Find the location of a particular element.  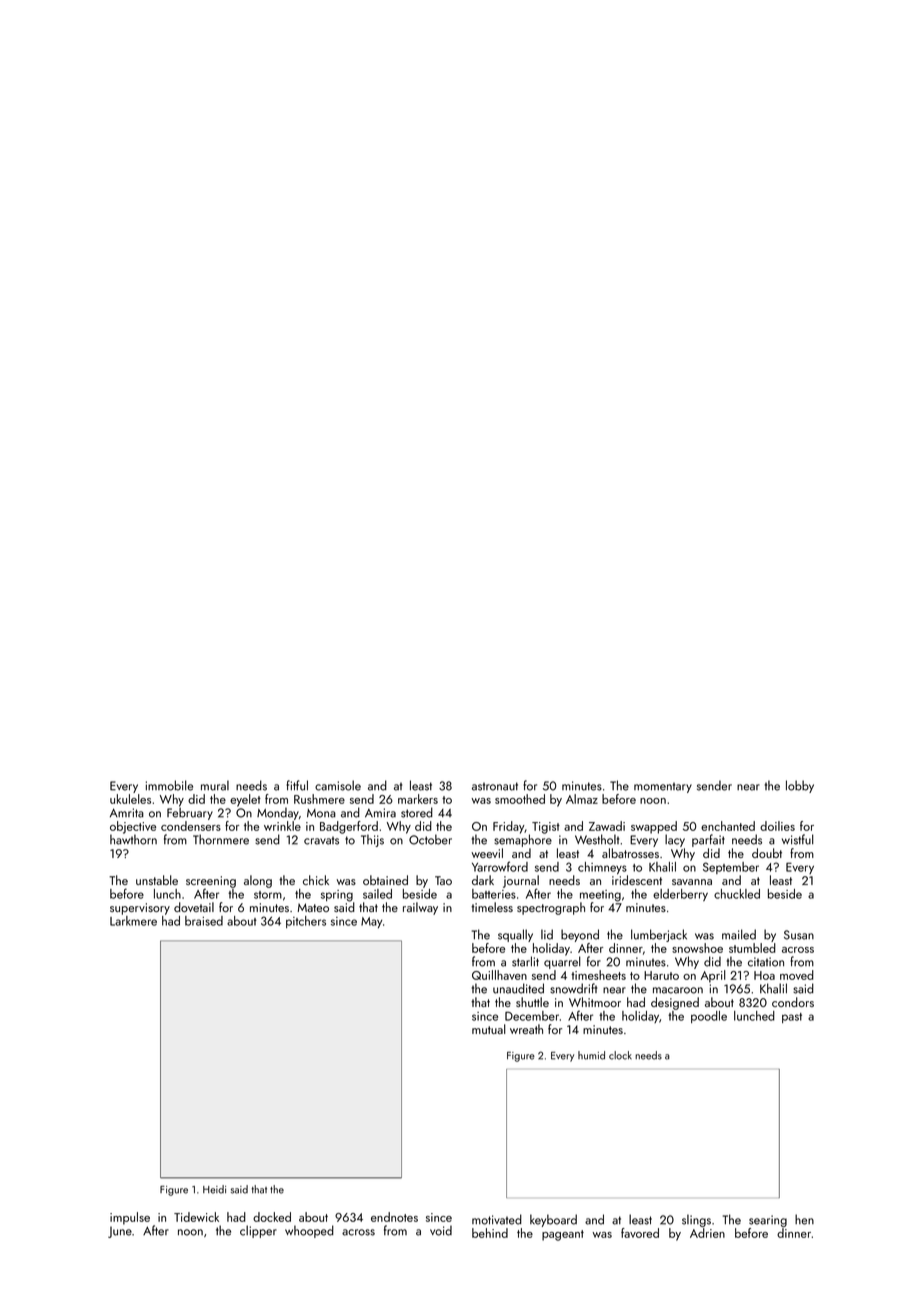

camisole is located at coordinates (338, 785).
